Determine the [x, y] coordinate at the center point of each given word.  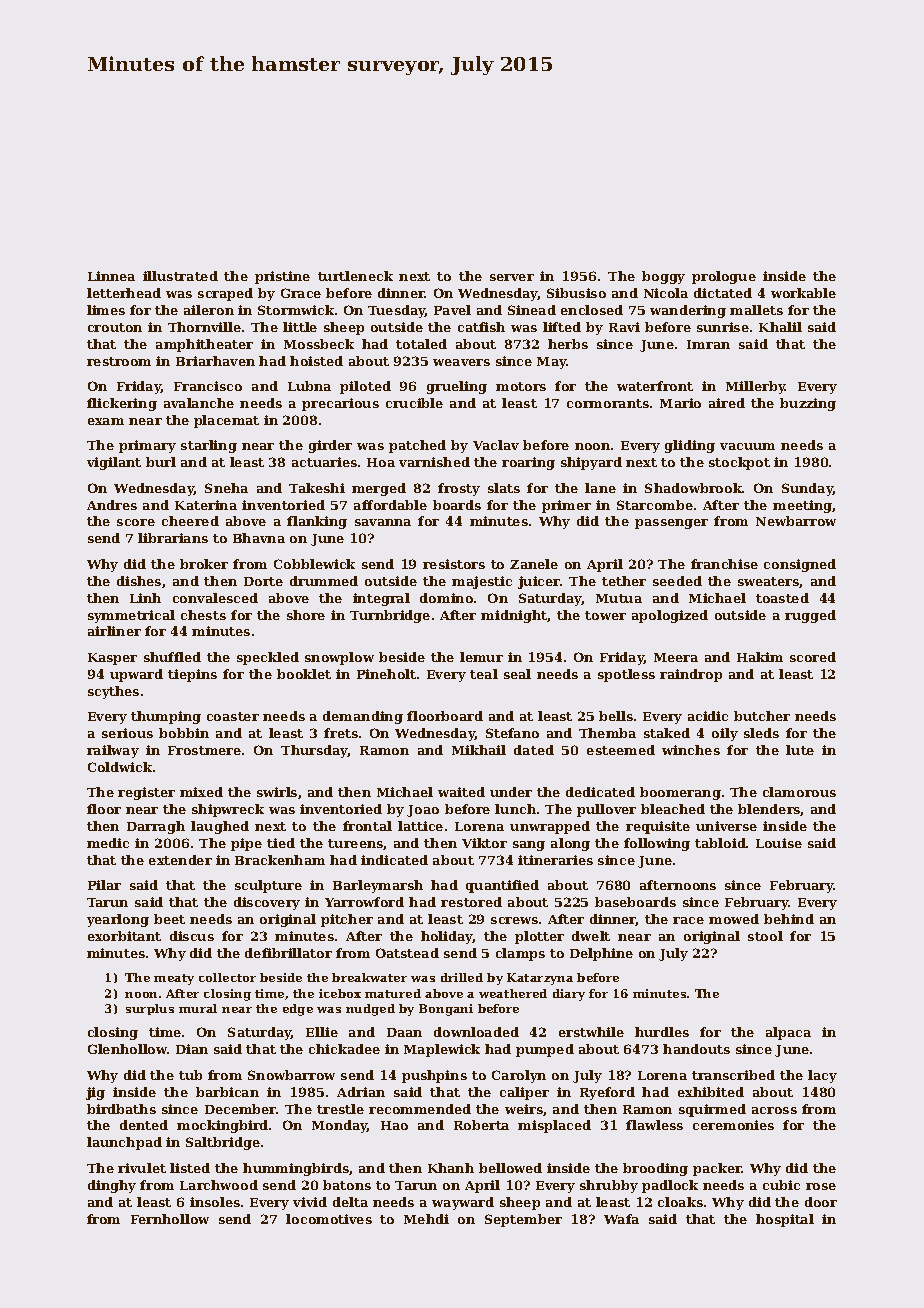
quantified [502, 886]
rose [821, 1186]
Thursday [314, 751]
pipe [246, 844]
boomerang [680, 793]
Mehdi [426, 1219]
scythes [113, 692]
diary [569, 995]
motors [521, 386]
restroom [119, 361]
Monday [340, 1126]
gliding [690, 446]
